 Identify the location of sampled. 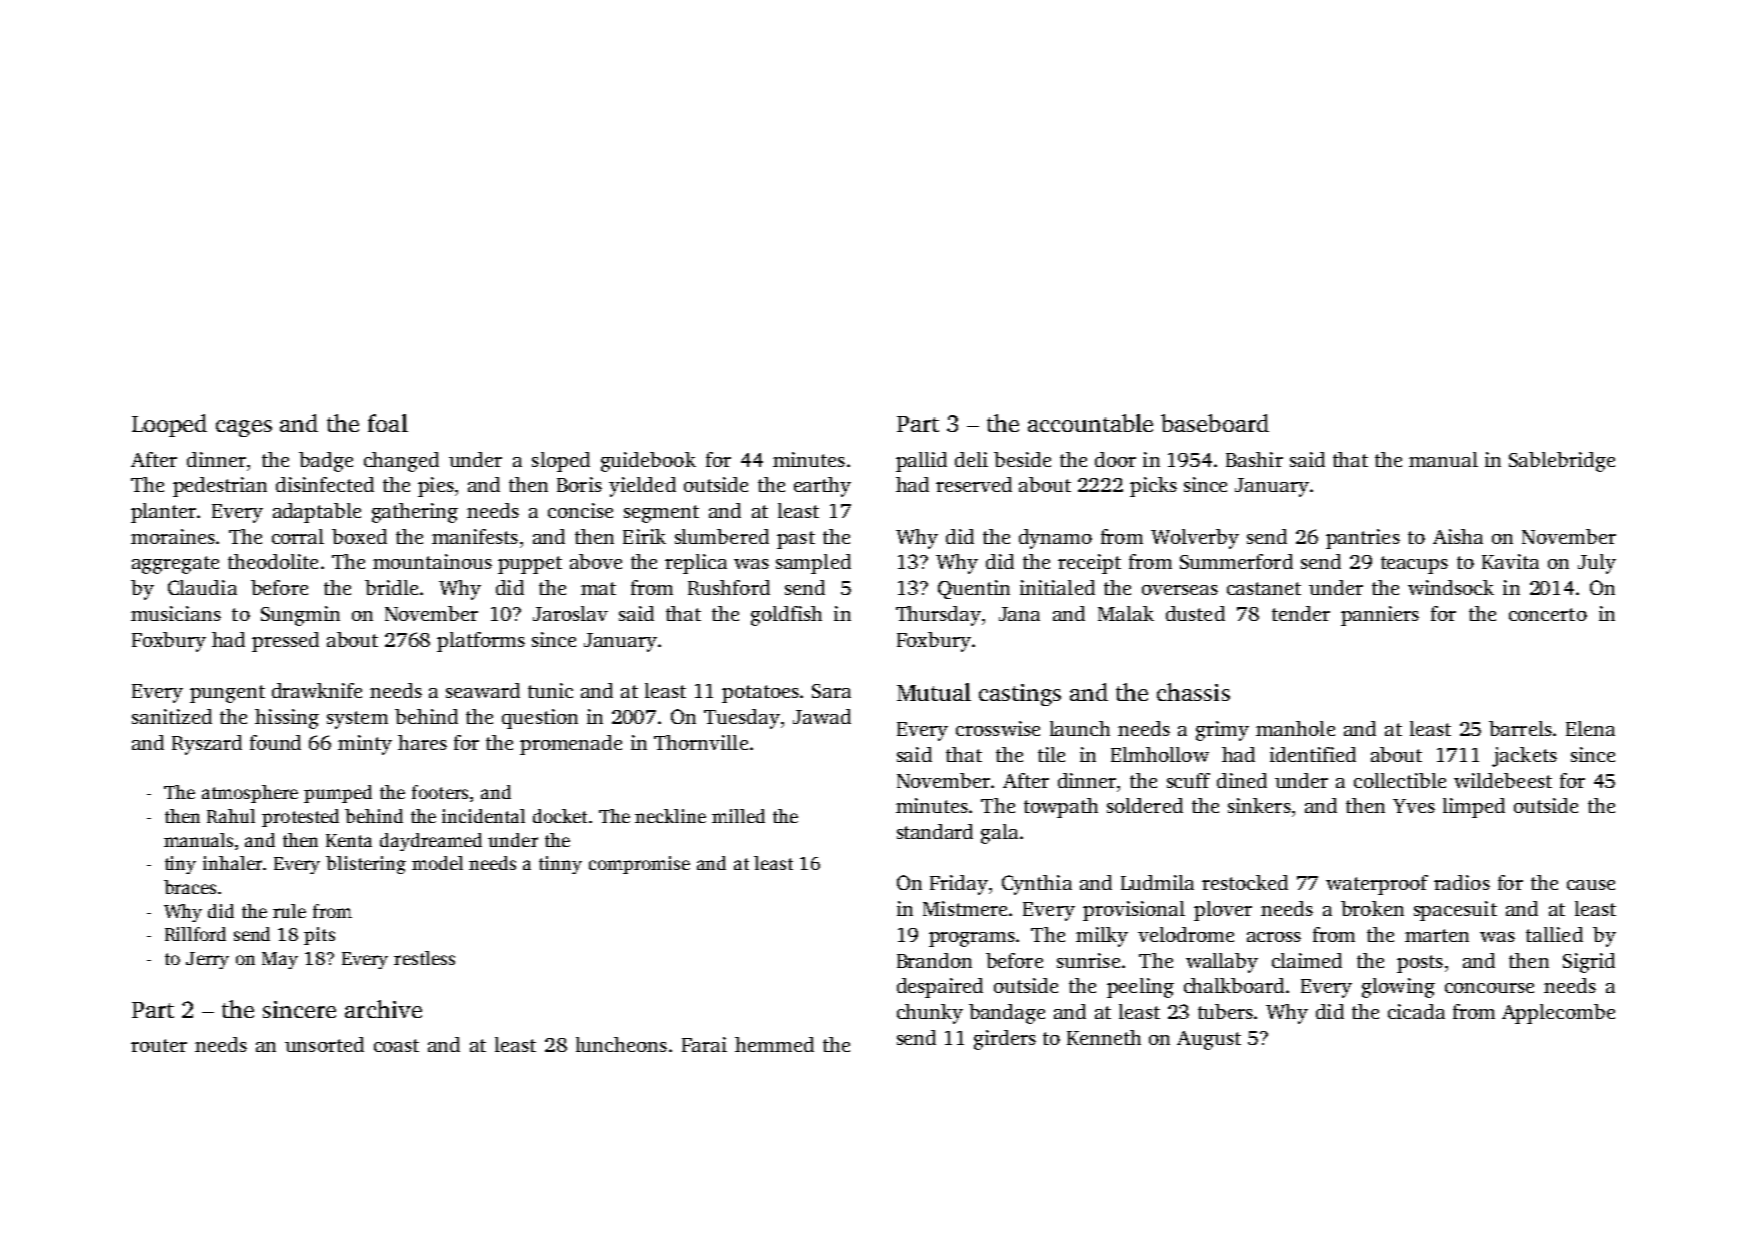
(813, 564).
